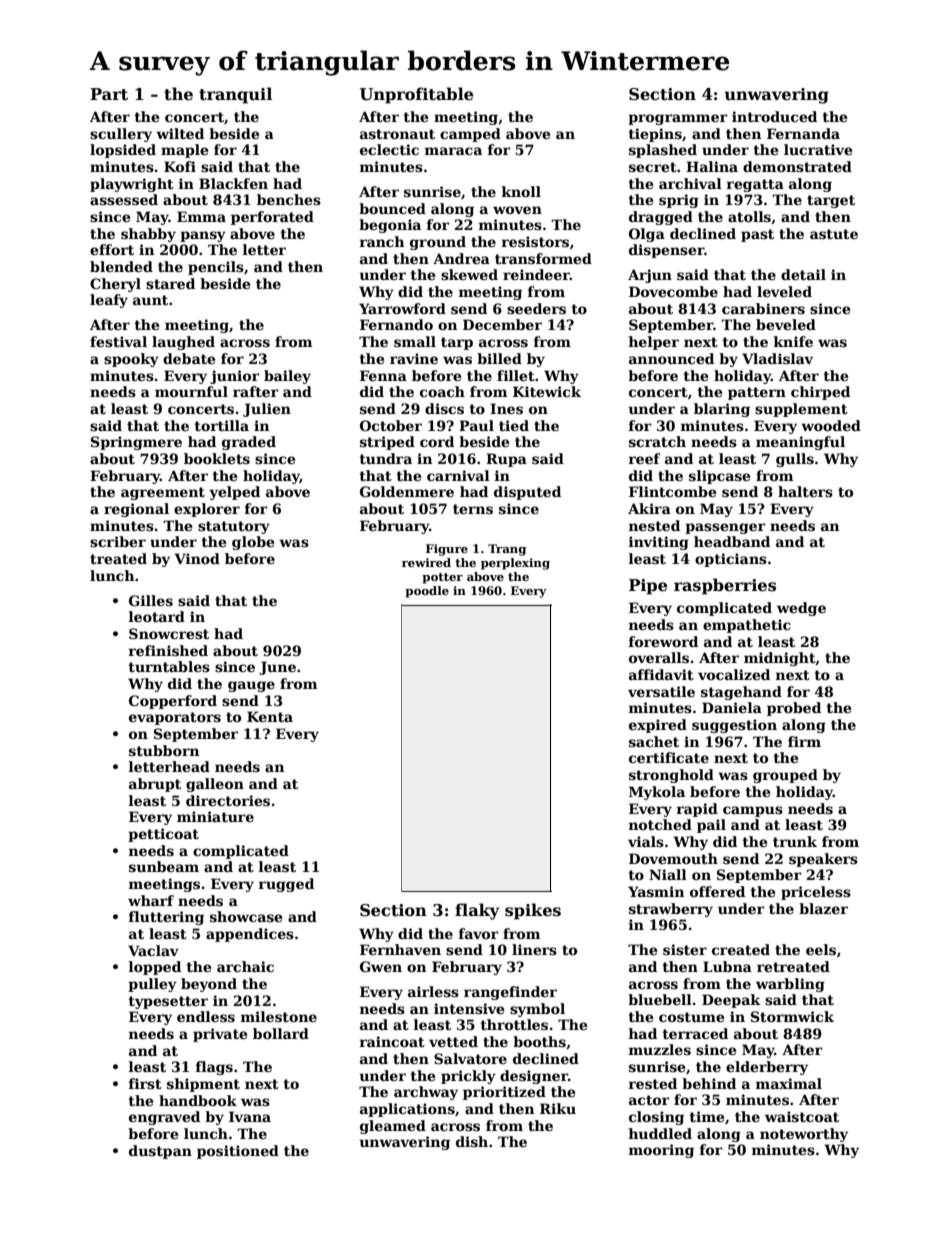 The height and width of the screenshot is (1233, 952). Describe the element at coordinates (136, 510) in the screenshot. I see `regional` at that location.
